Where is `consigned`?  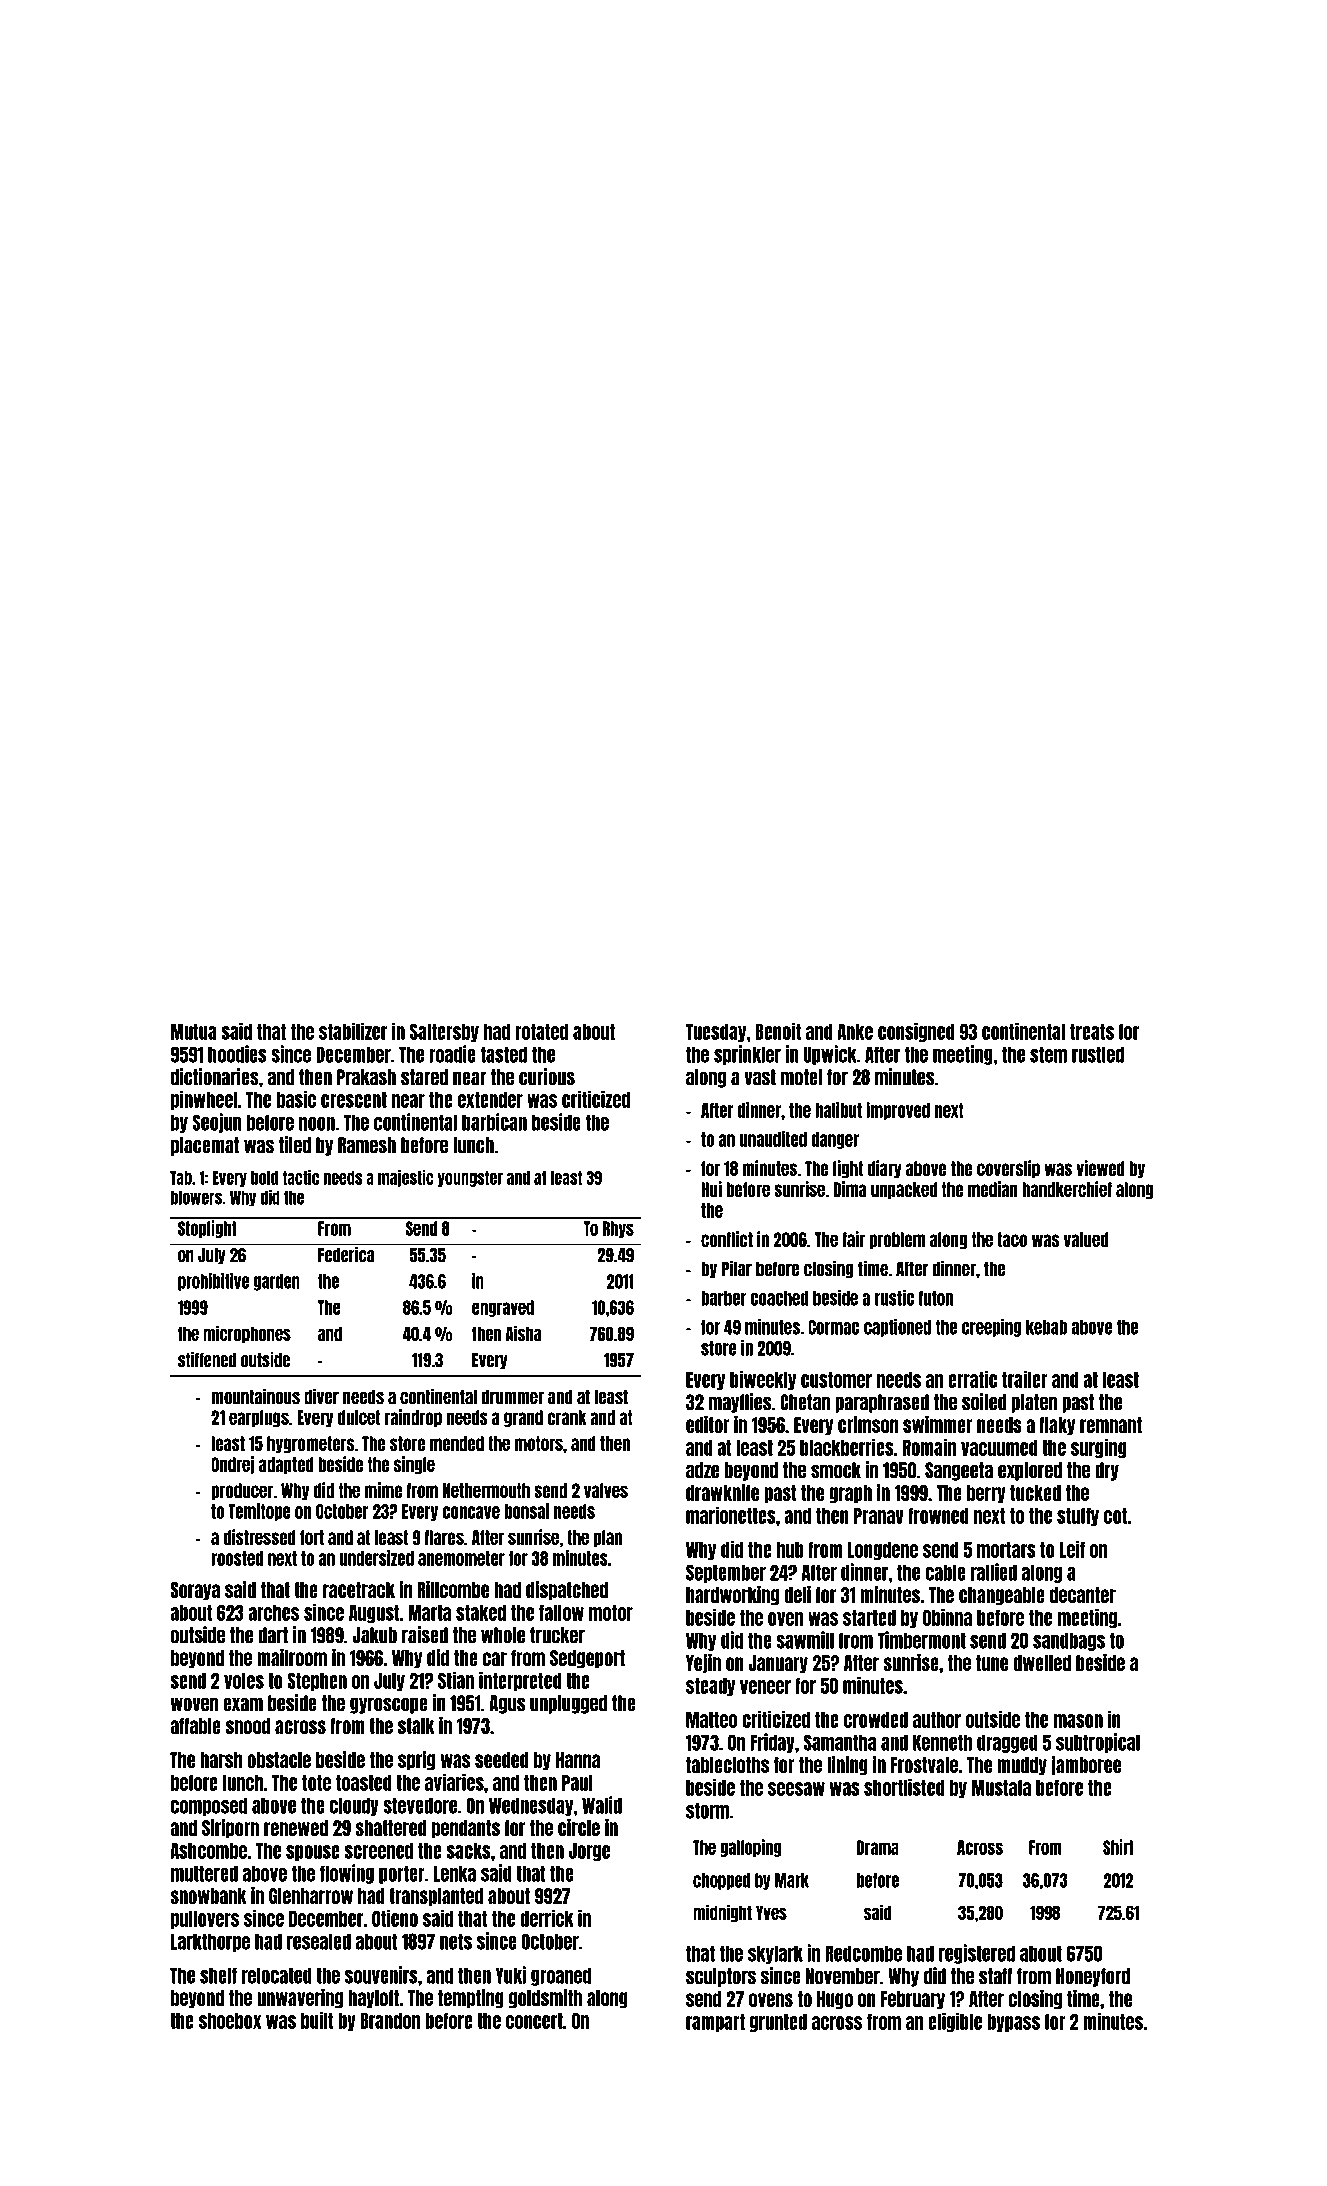 consigned is located at coordinates (916, 1032).
